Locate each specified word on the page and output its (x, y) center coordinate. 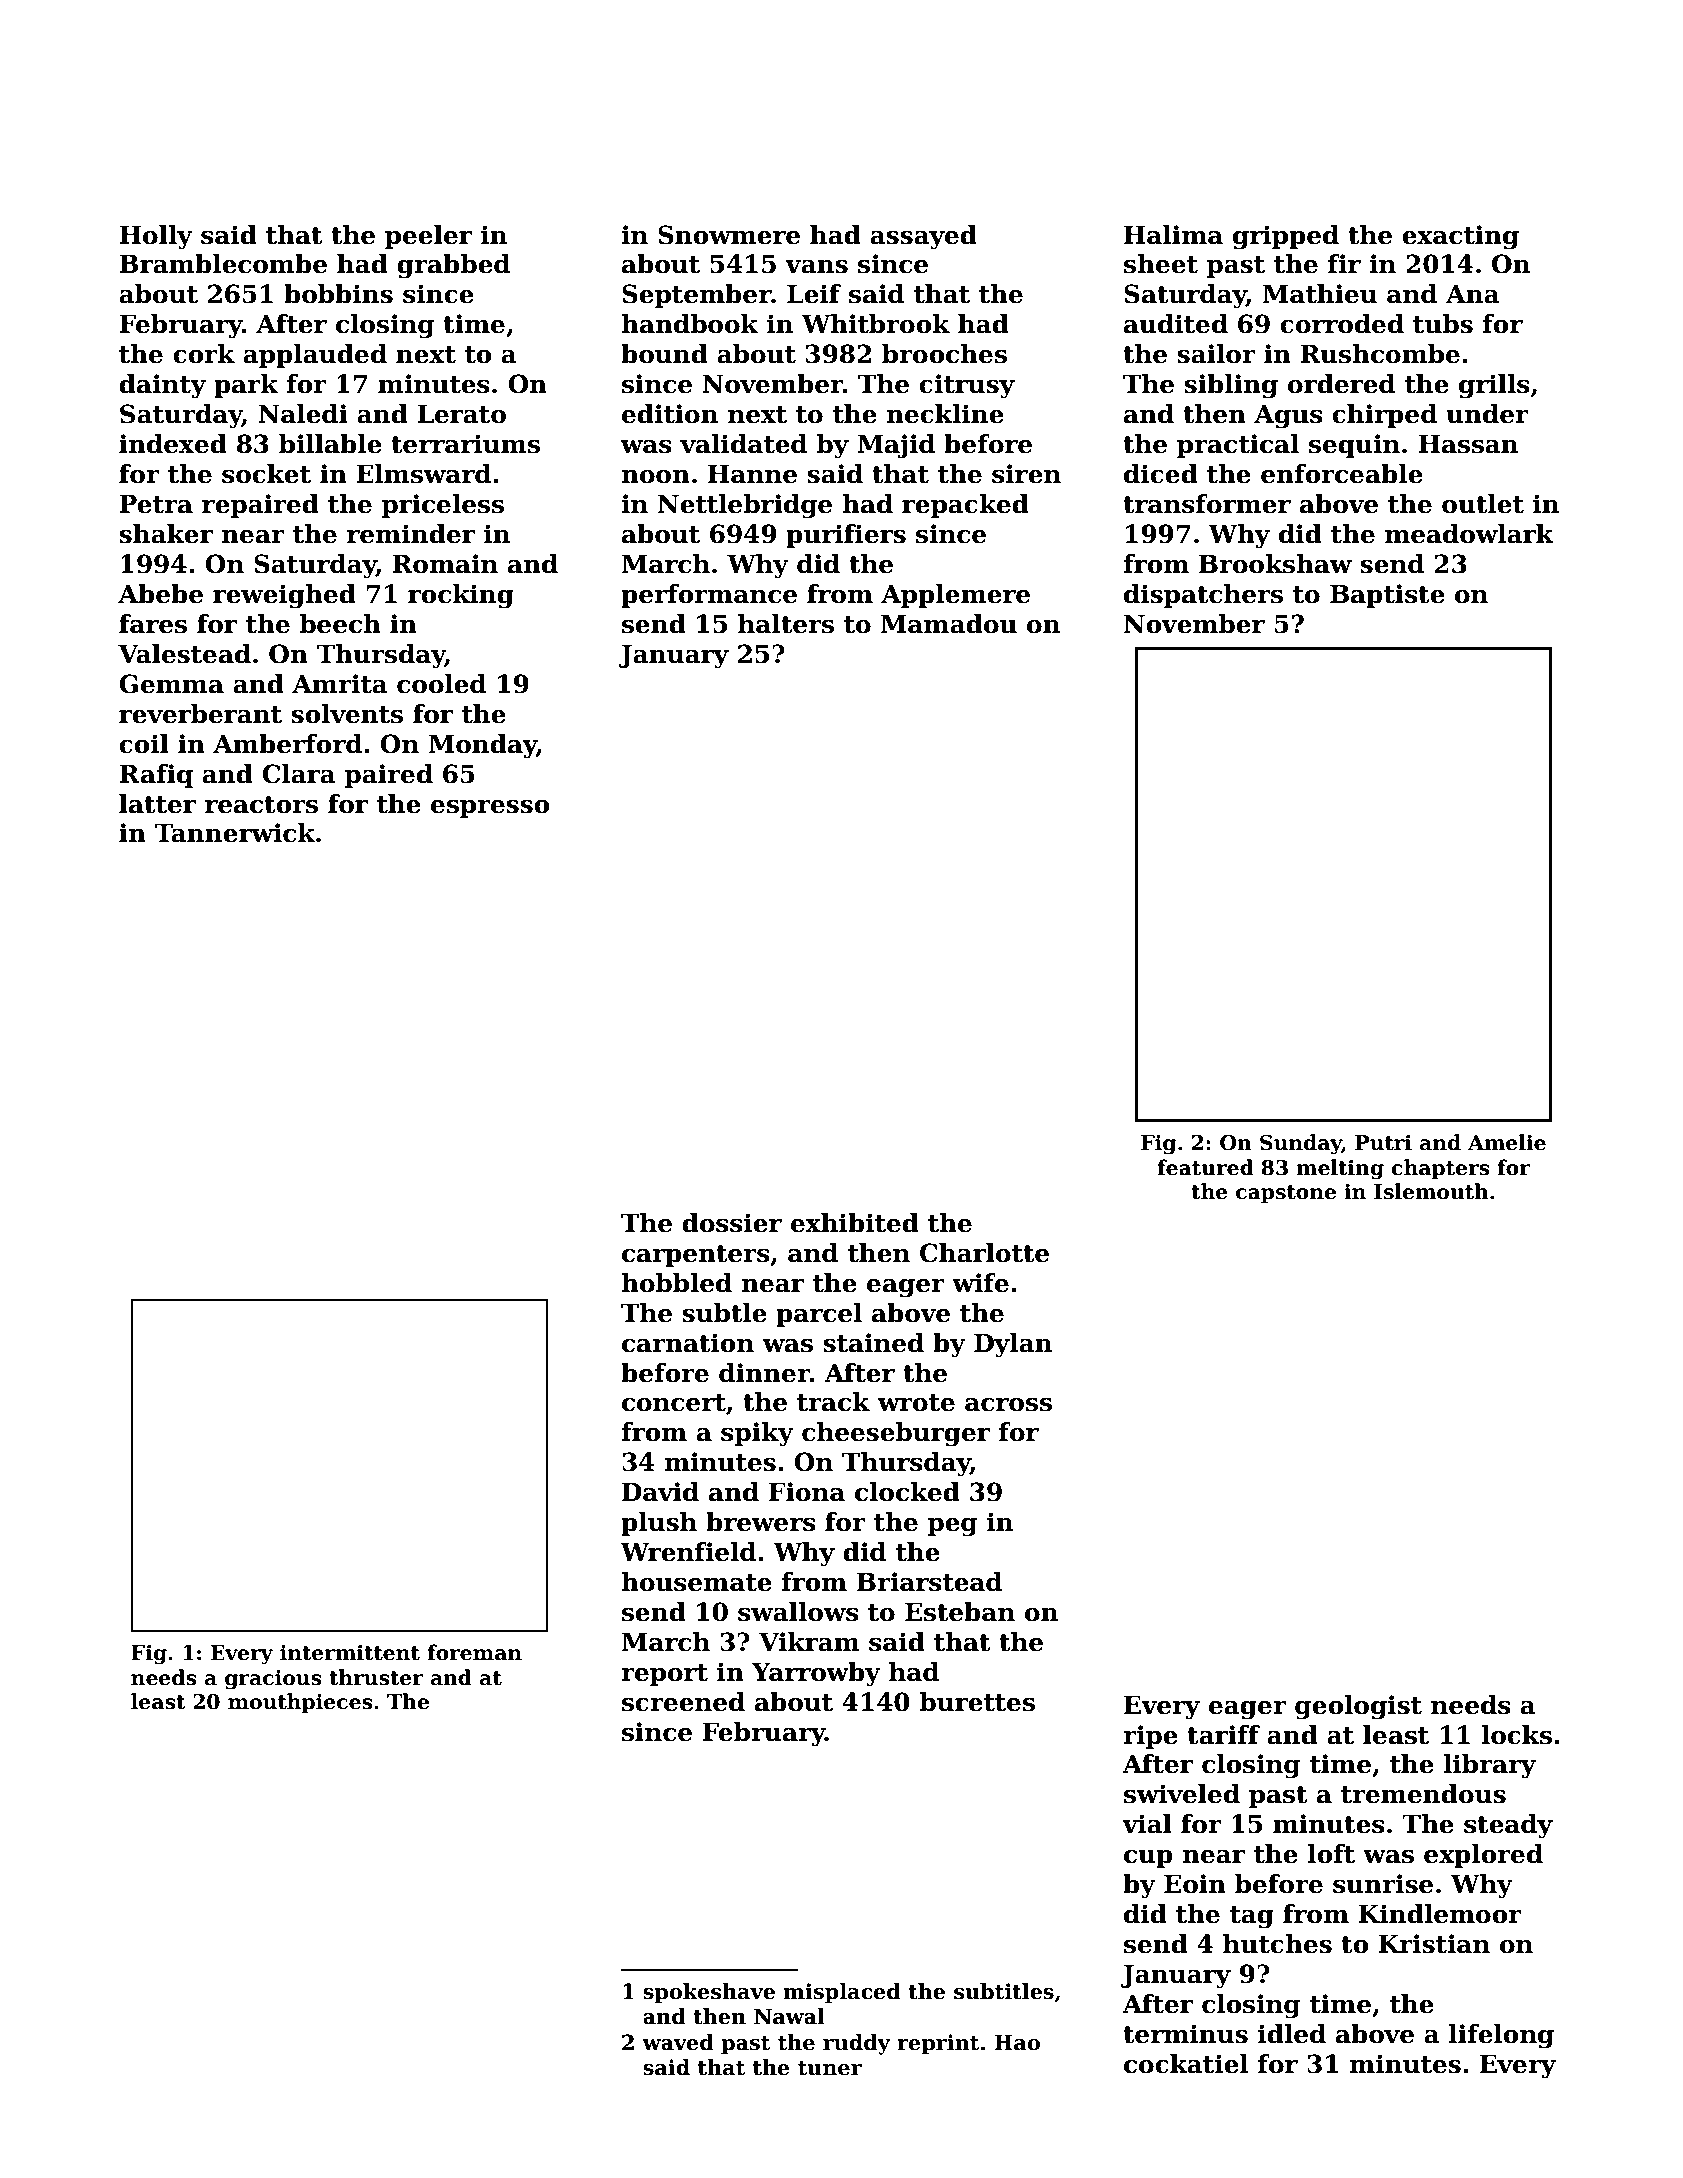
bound (664, 354)
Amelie (1507, 1142)
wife (980, 1283)
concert (674, 1403)
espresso (490, 809)
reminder (411, 534)
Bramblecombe (223, 264)
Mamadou (949, 624)
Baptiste (1387, 596)
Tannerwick (235, 833)
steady (1508, 1826)
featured (1205, 1167)
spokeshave (709, 1993)
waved (678, 2042)
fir (1344, 263)
